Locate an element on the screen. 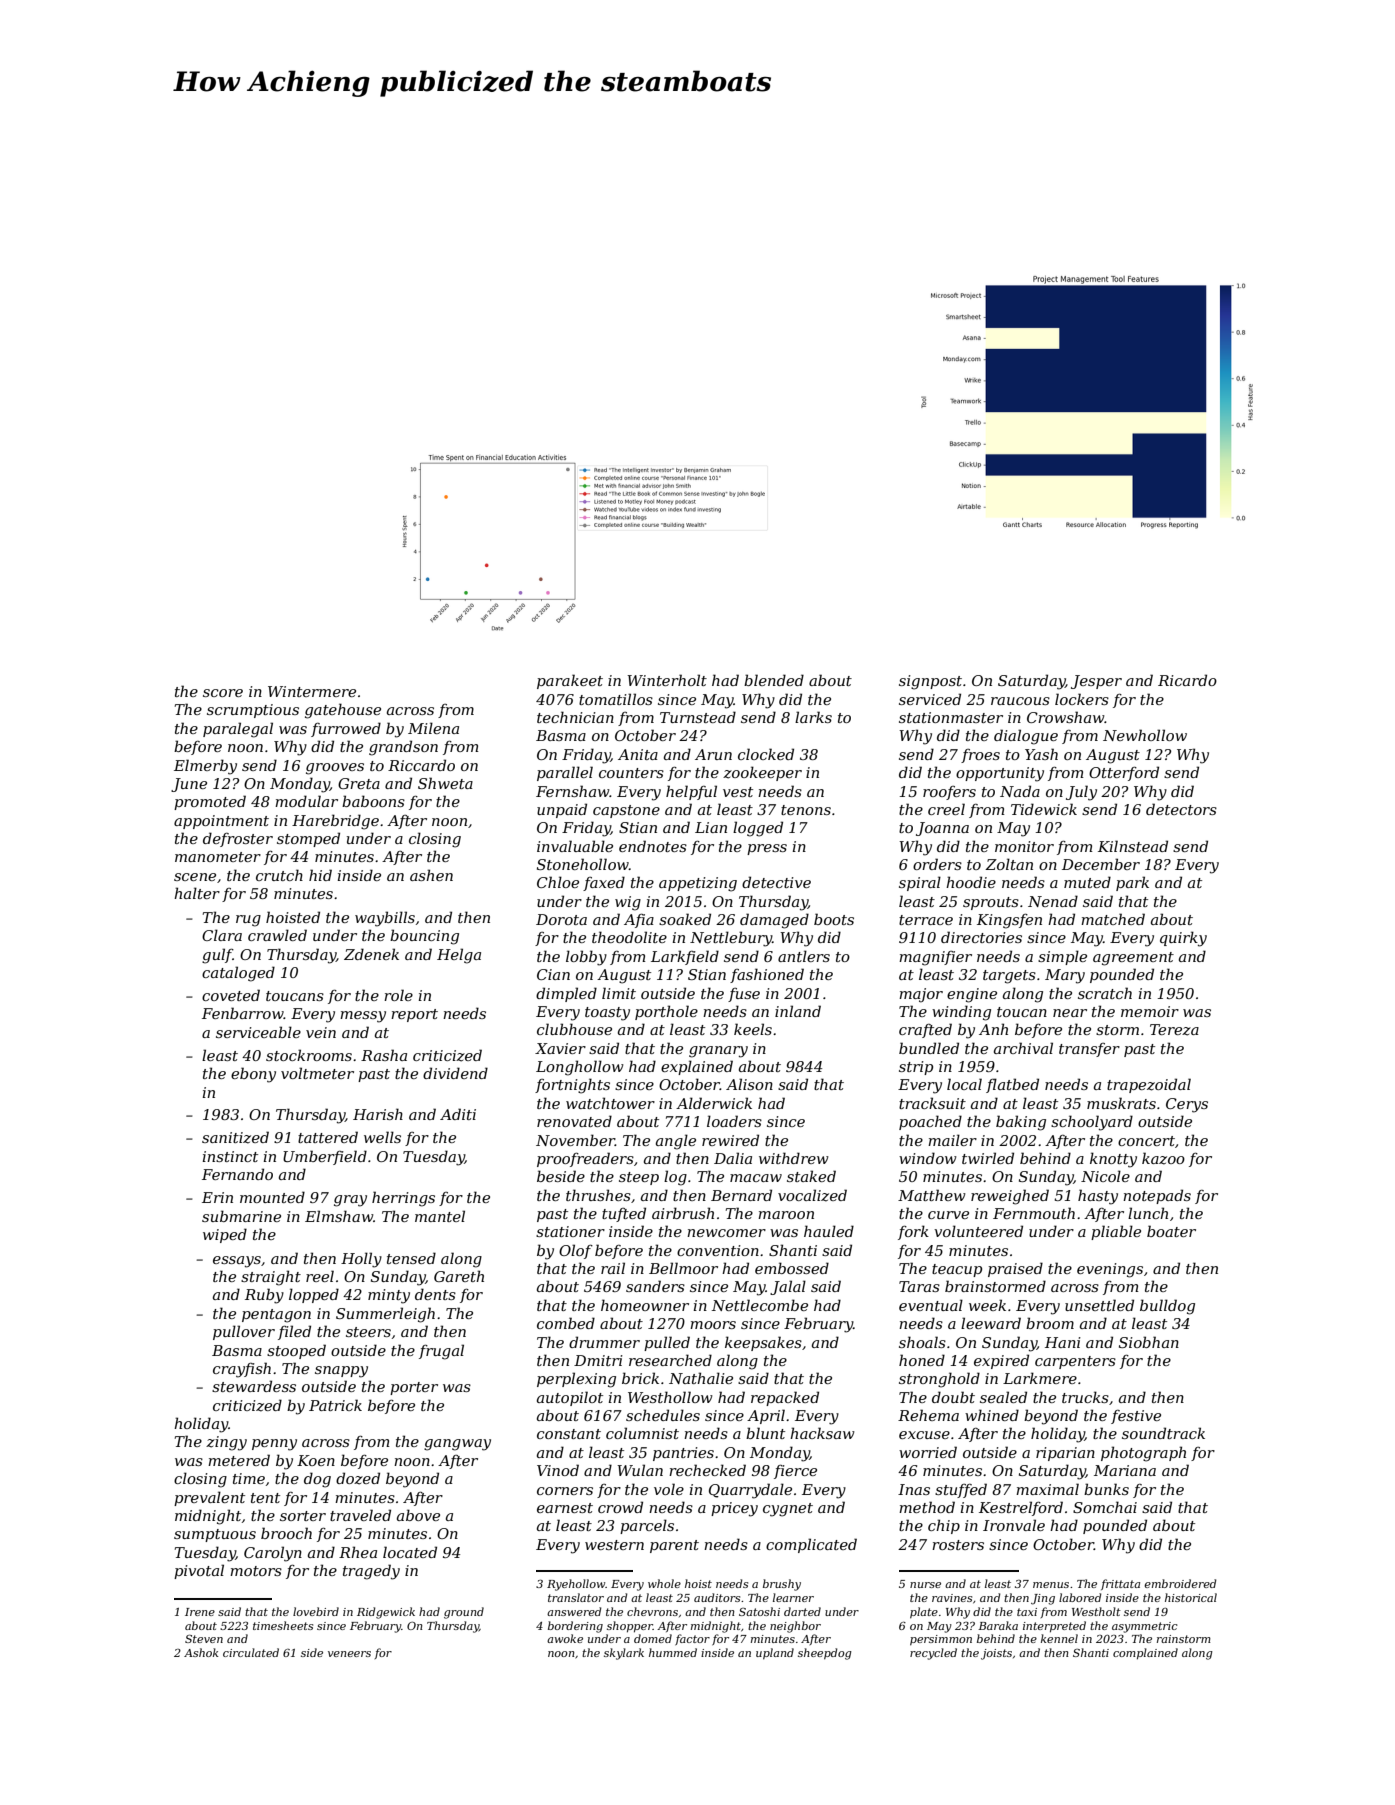  embossed is located at coordinates (792, 1268).
